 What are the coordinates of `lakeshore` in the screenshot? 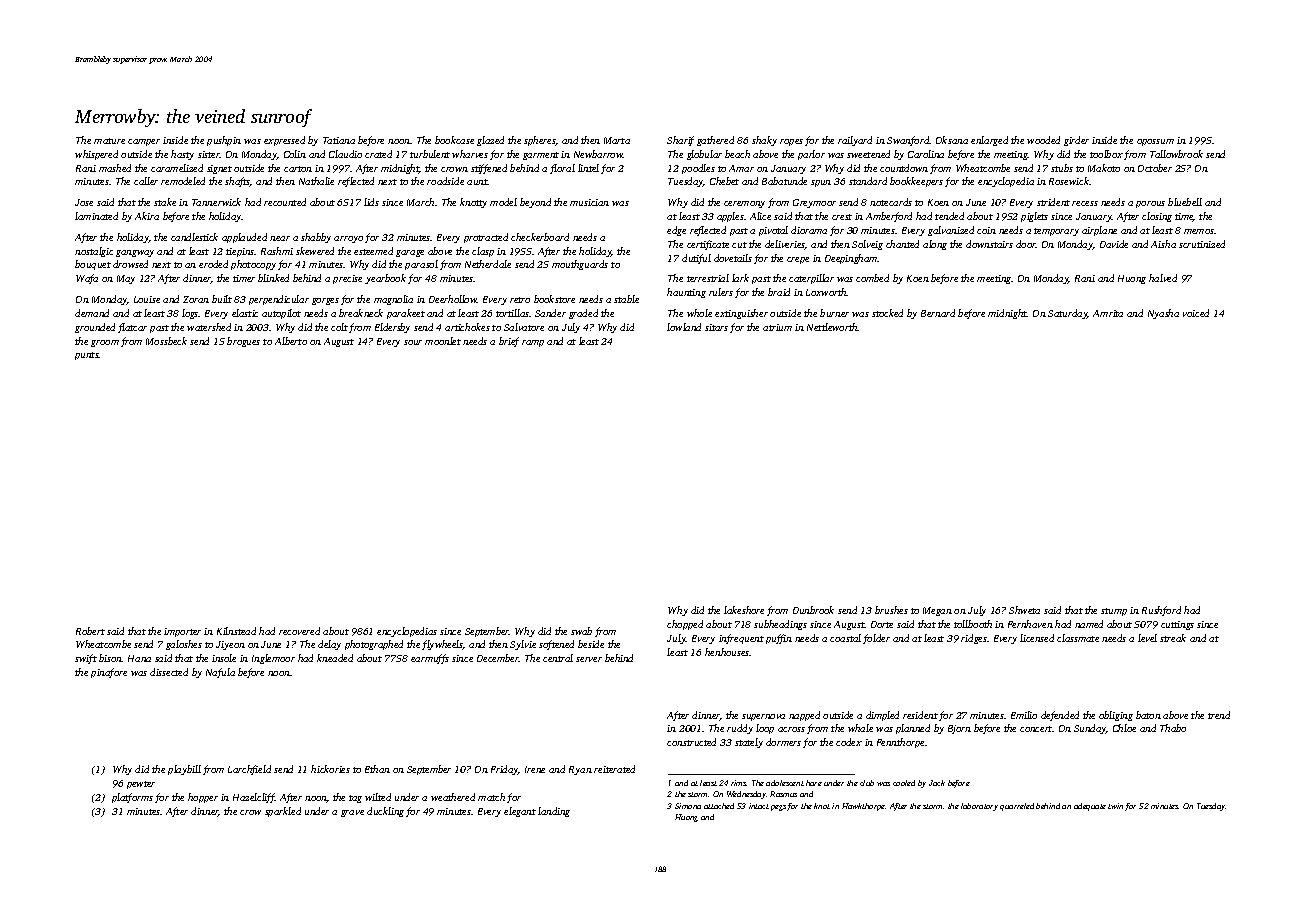 It's located at (744, 610).
